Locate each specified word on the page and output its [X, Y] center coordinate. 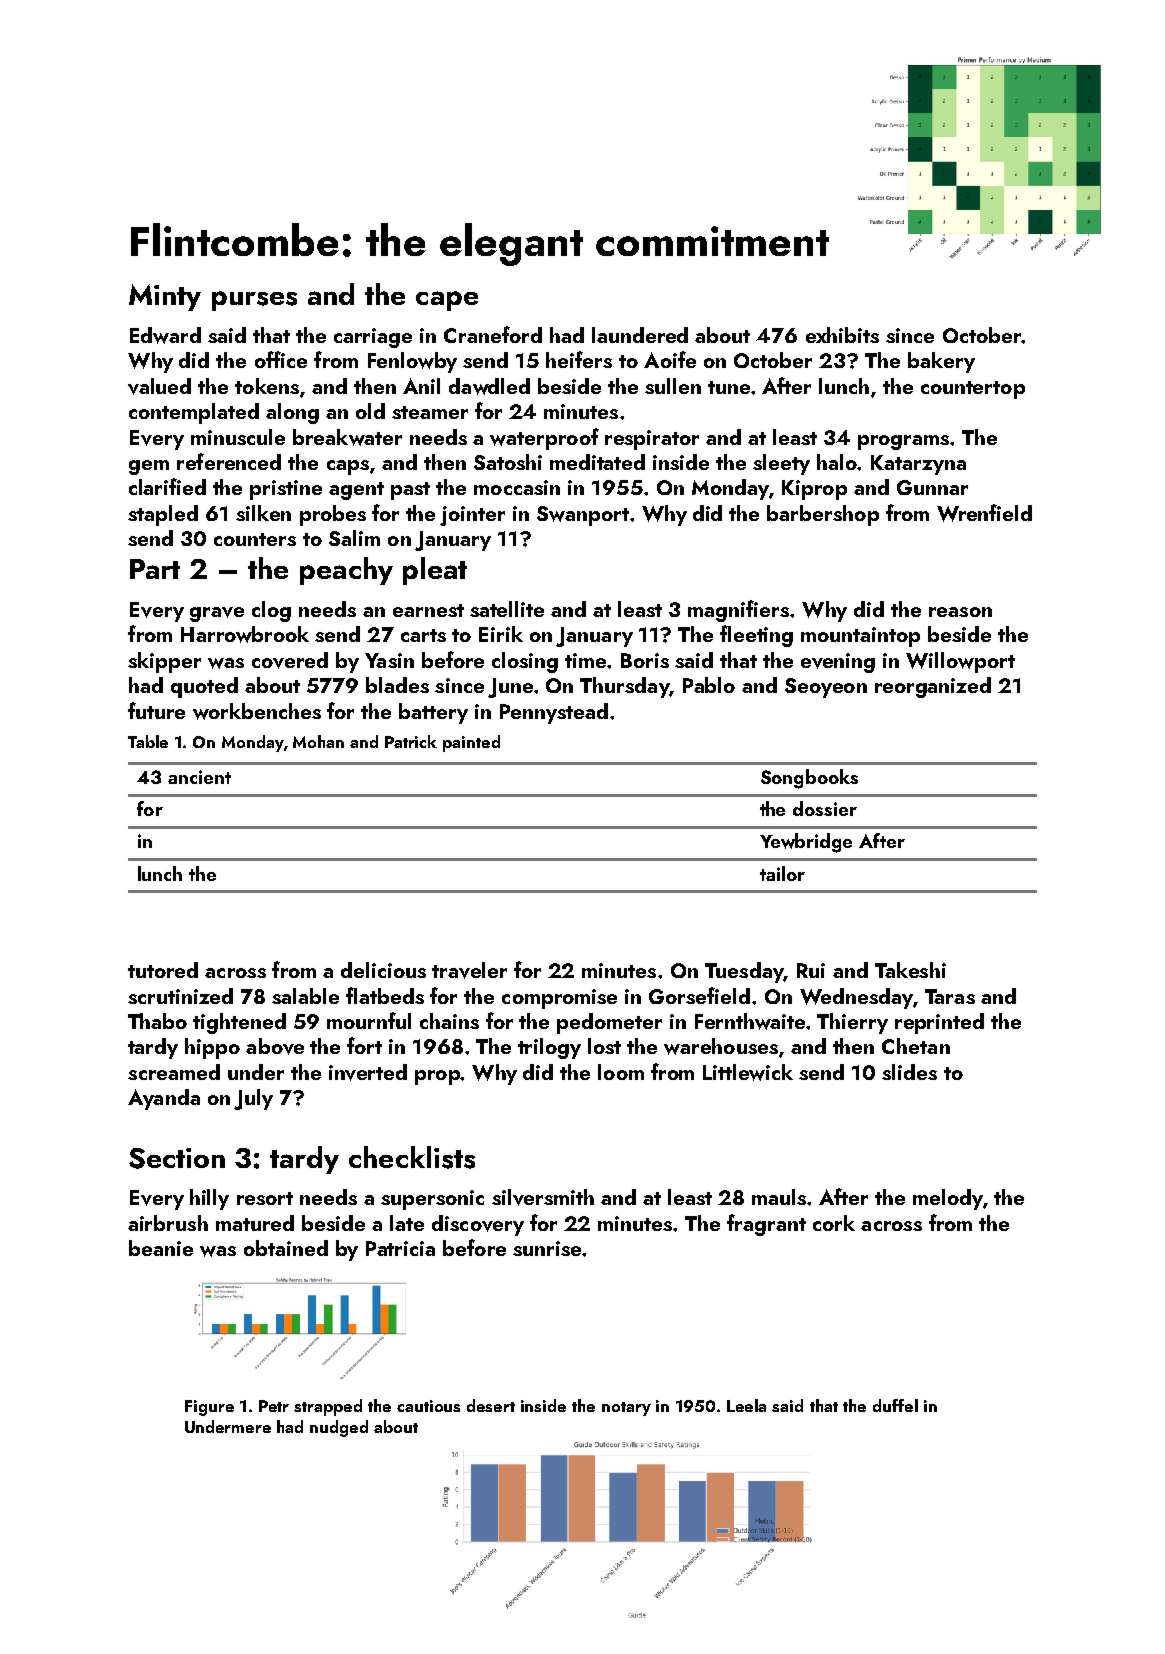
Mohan [318, 741]
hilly [209, 1199]
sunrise [547, 1248]
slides [909, 1072]
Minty [165, 297]
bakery [941, 362]
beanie [161, 1248]
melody [948, 1199]
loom [621, 1072]
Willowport [960, 662]
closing [525, 662]
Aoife [670, 359]
